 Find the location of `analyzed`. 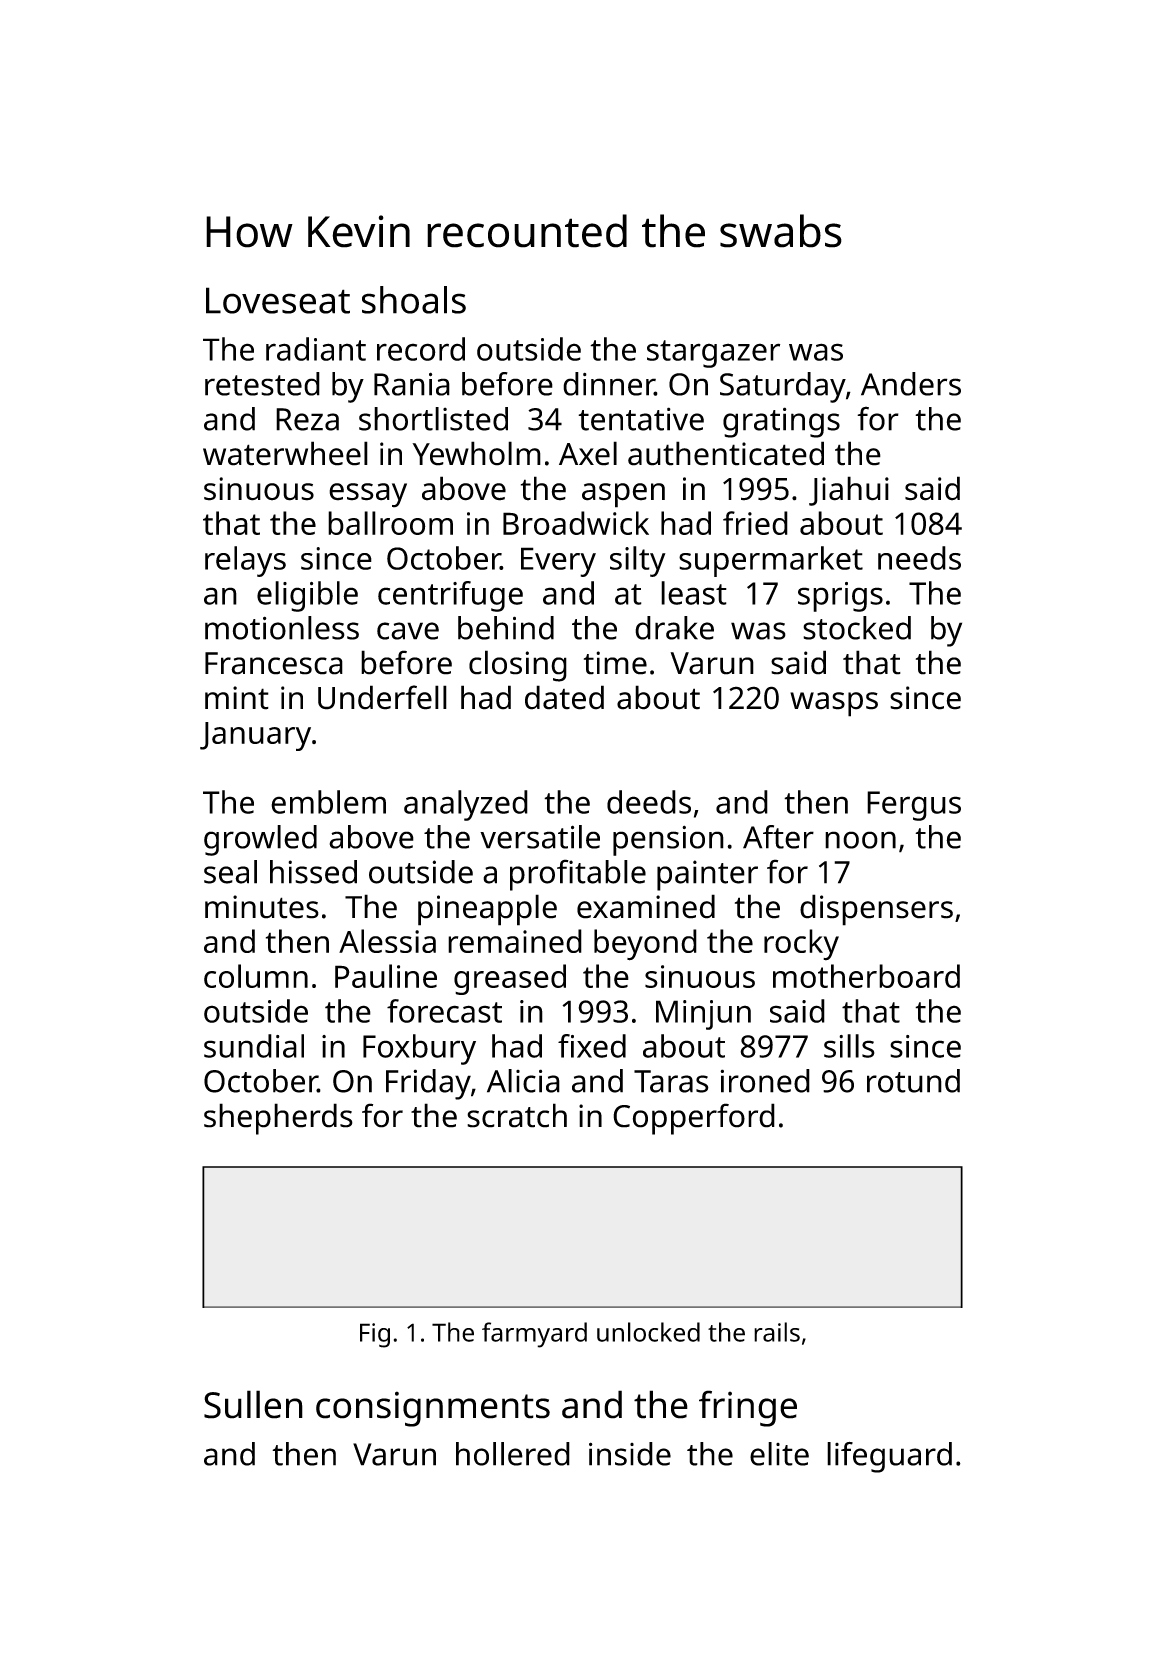

analyzed is located at coordinates (466, 805).
